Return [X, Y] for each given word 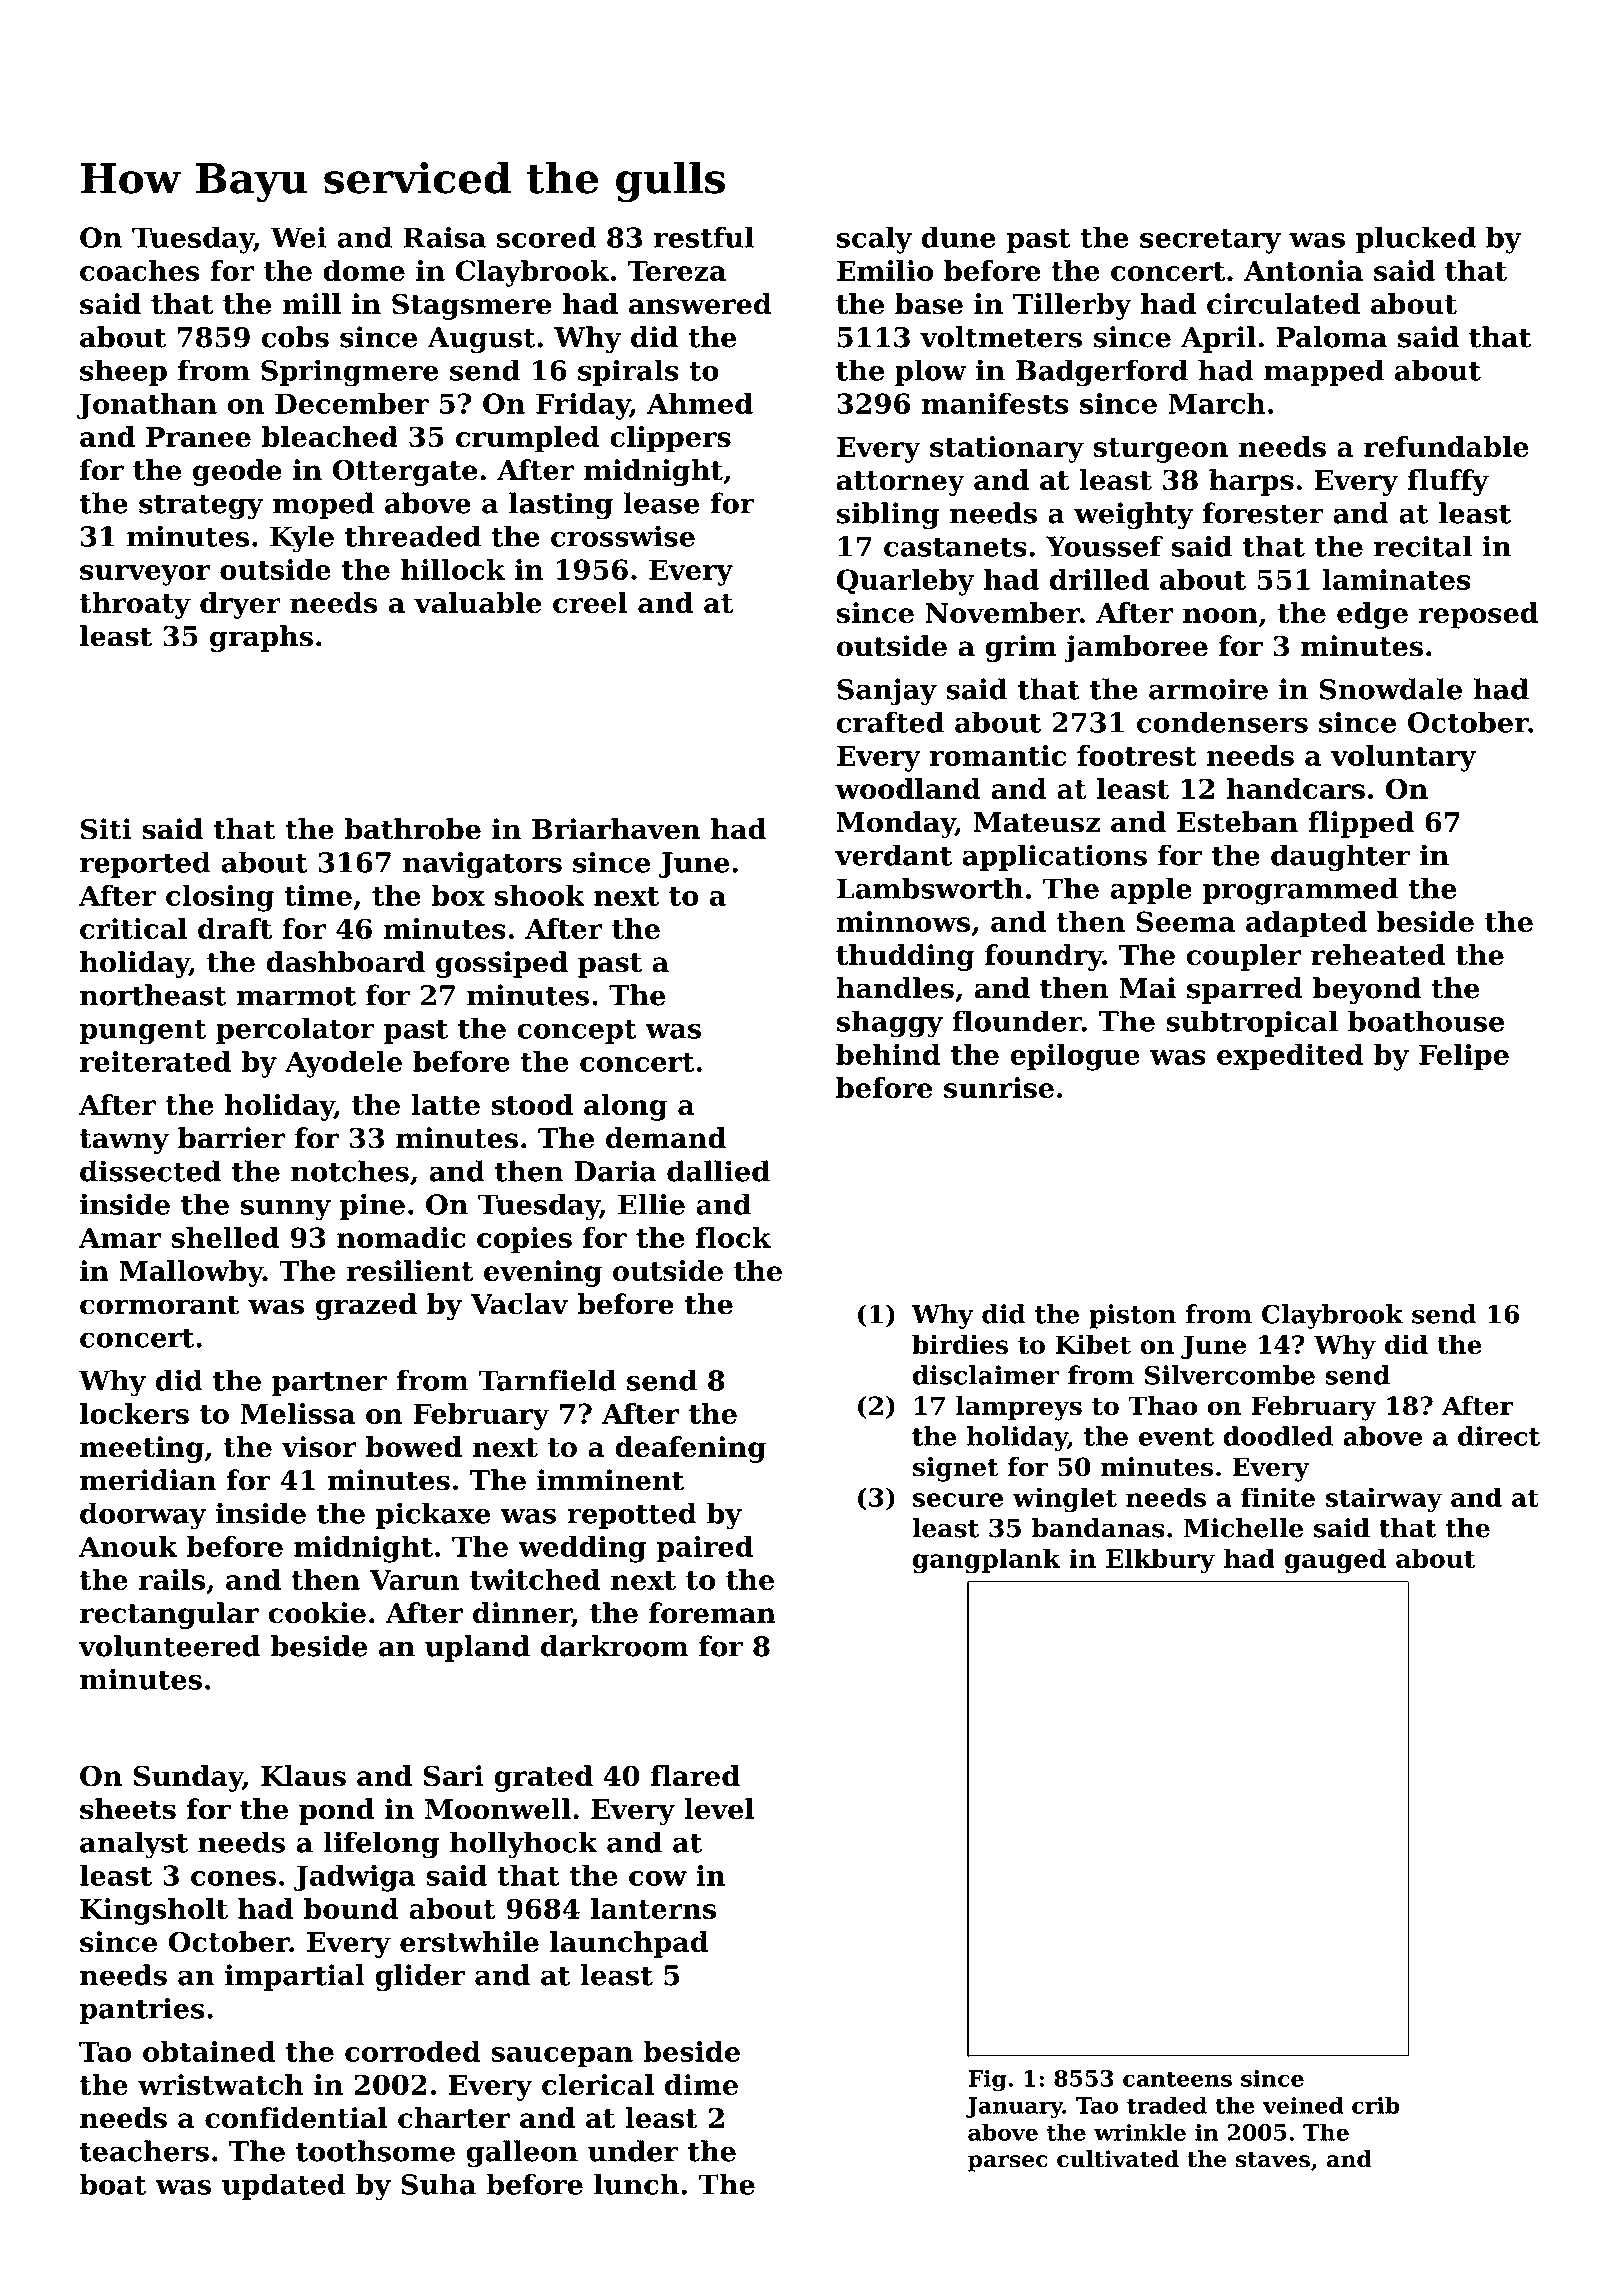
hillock [453, 569]
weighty [1134, 515]
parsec [1008, 2163]
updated [284, 2186]
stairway [1384, 1499]
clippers [670, 439]
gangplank [987, 1561]
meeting [142, 1449]
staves [1272, 2160]
